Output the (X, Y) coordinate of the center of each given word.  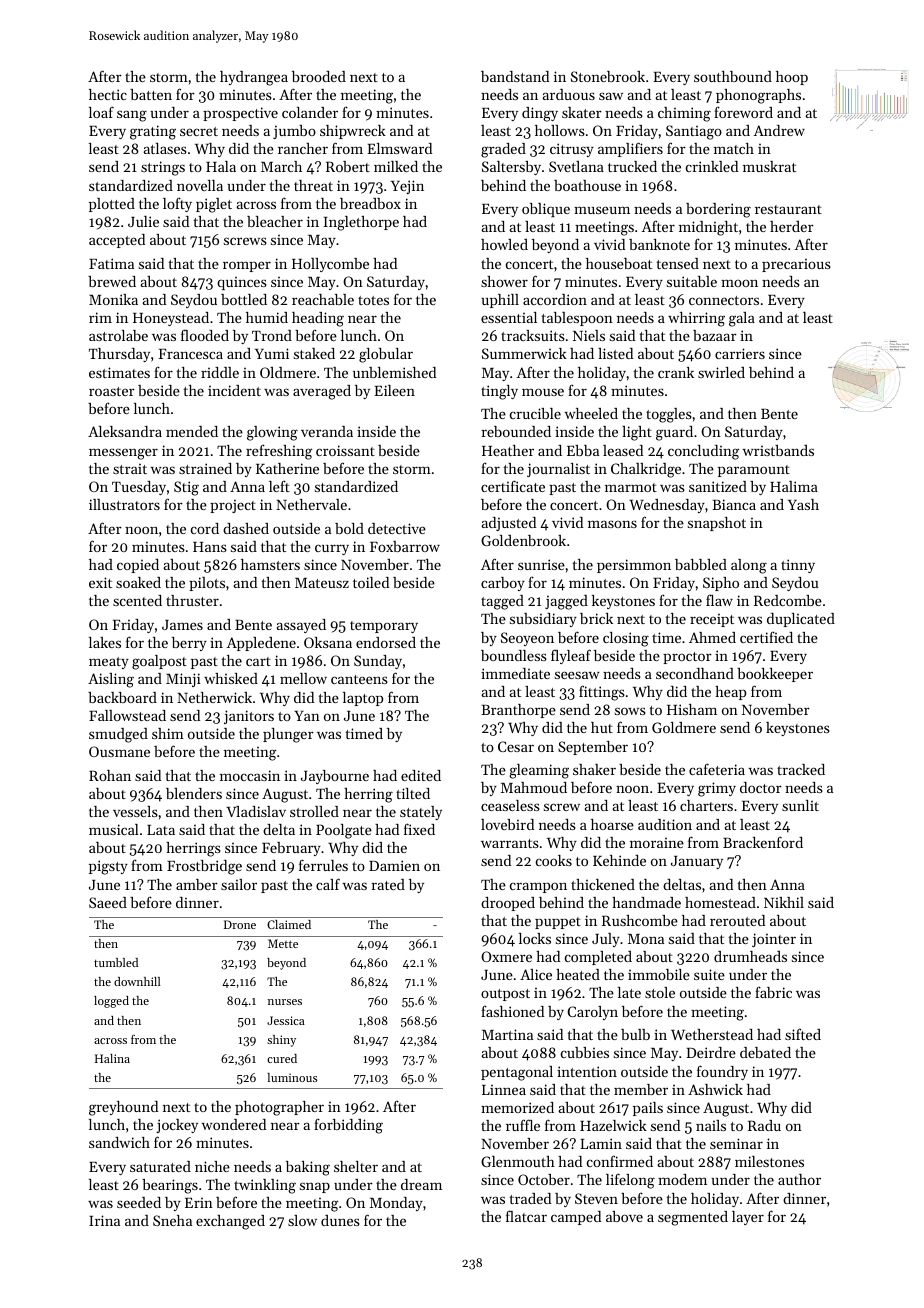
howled (504, 244)
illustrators (124, 504)
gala (742, 319)
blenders (194, 793)
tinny (798, 566)
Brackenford (763, 842)
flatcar (526, 1216)
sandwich (119, 1142)
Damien (394, 865)
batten (151, 94)
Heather (508, 450)
